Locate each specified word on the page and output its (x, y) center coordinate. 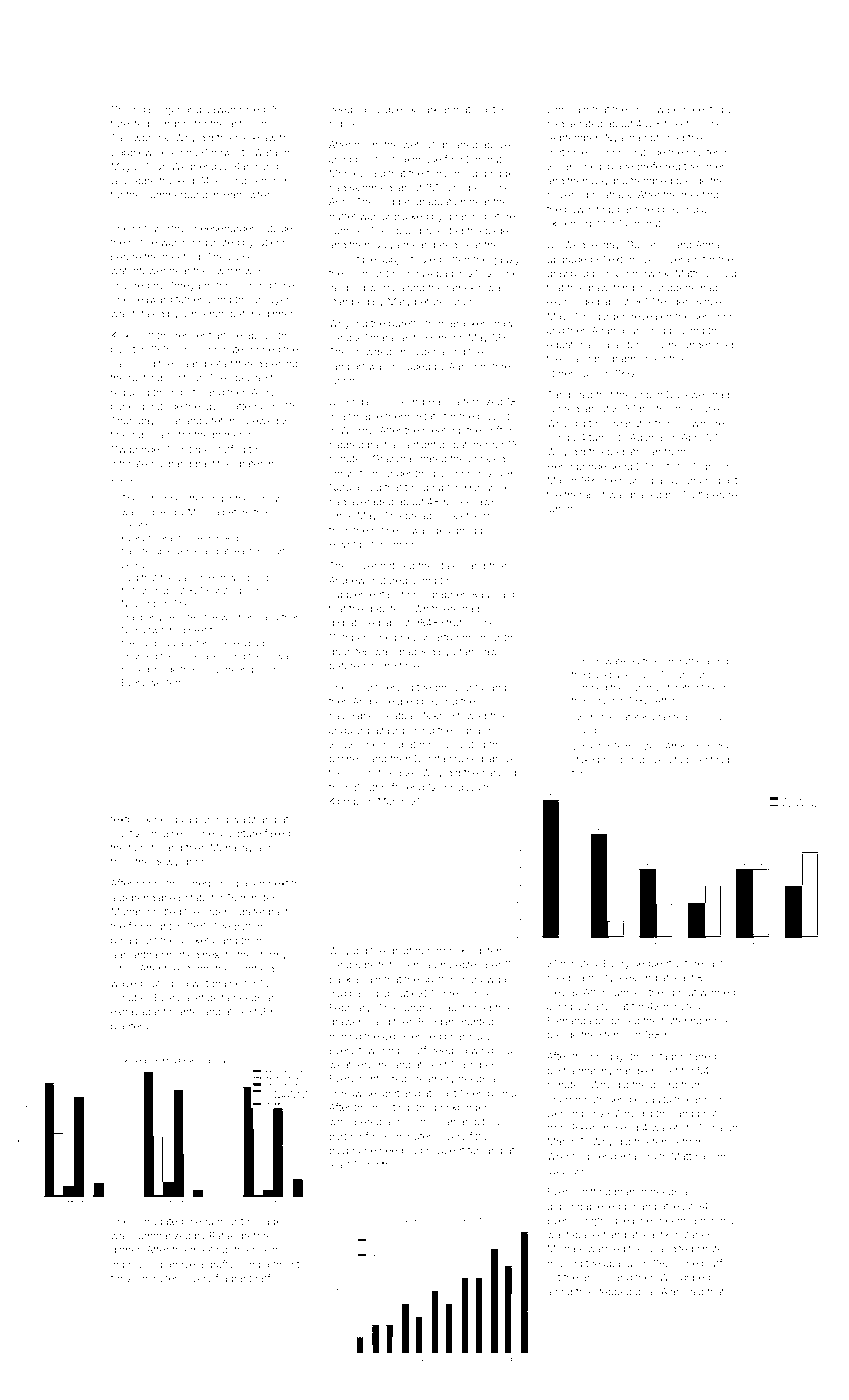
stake (583, 759)
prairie (226, 985)
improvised (137, 1265)
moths (381, 1165)
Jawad (220, 109)
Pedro (703, 466)
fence (665, 1141)
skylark (422, 110)
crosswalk (654, 109)
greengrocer (249, 671)
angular (346, 732)
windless (491, 1050)
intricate (129, 464)
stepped (613, 1292)
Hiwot (342, 544)
